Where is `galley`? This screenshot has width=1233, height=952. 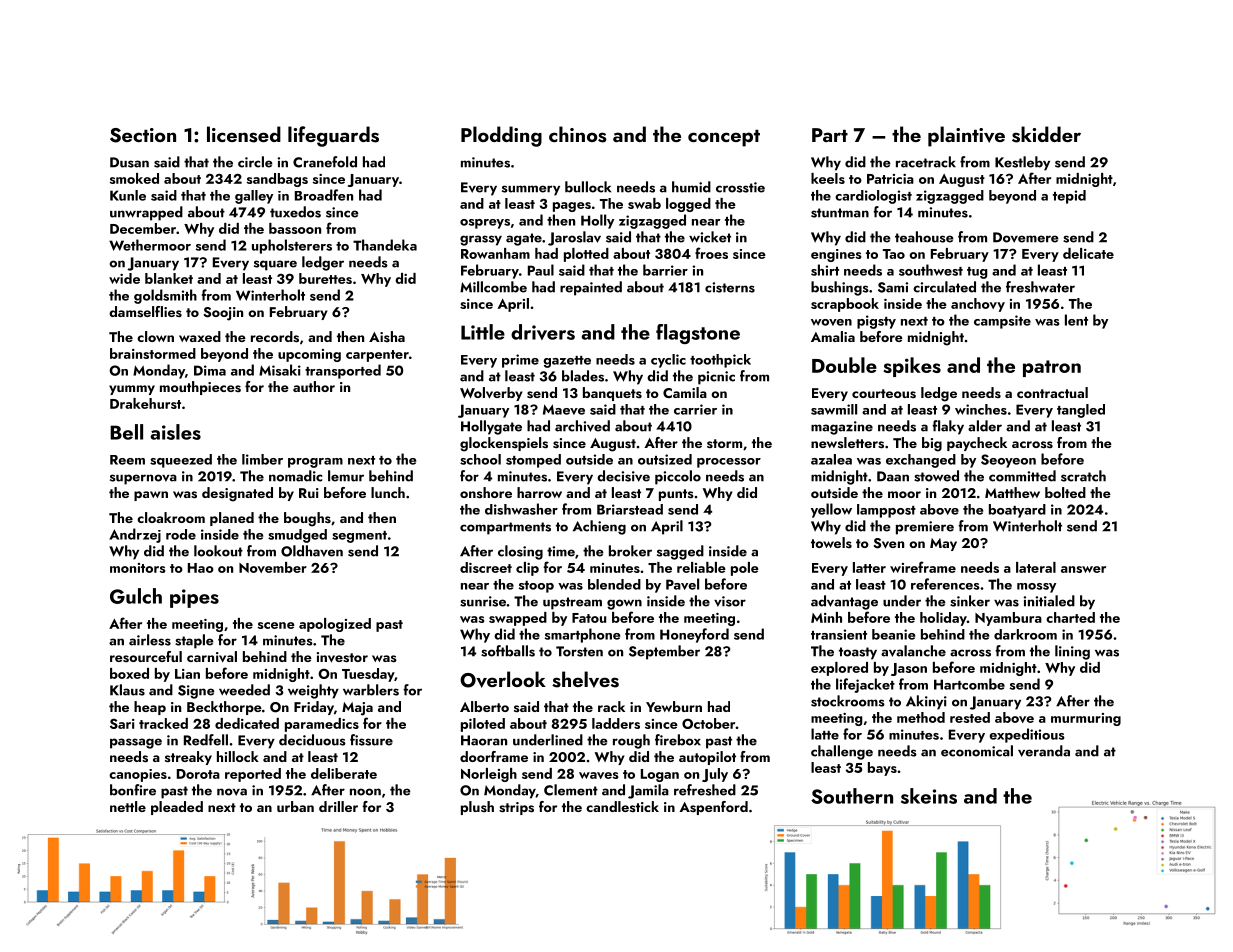 galley is located at coordinates (254, 197).
